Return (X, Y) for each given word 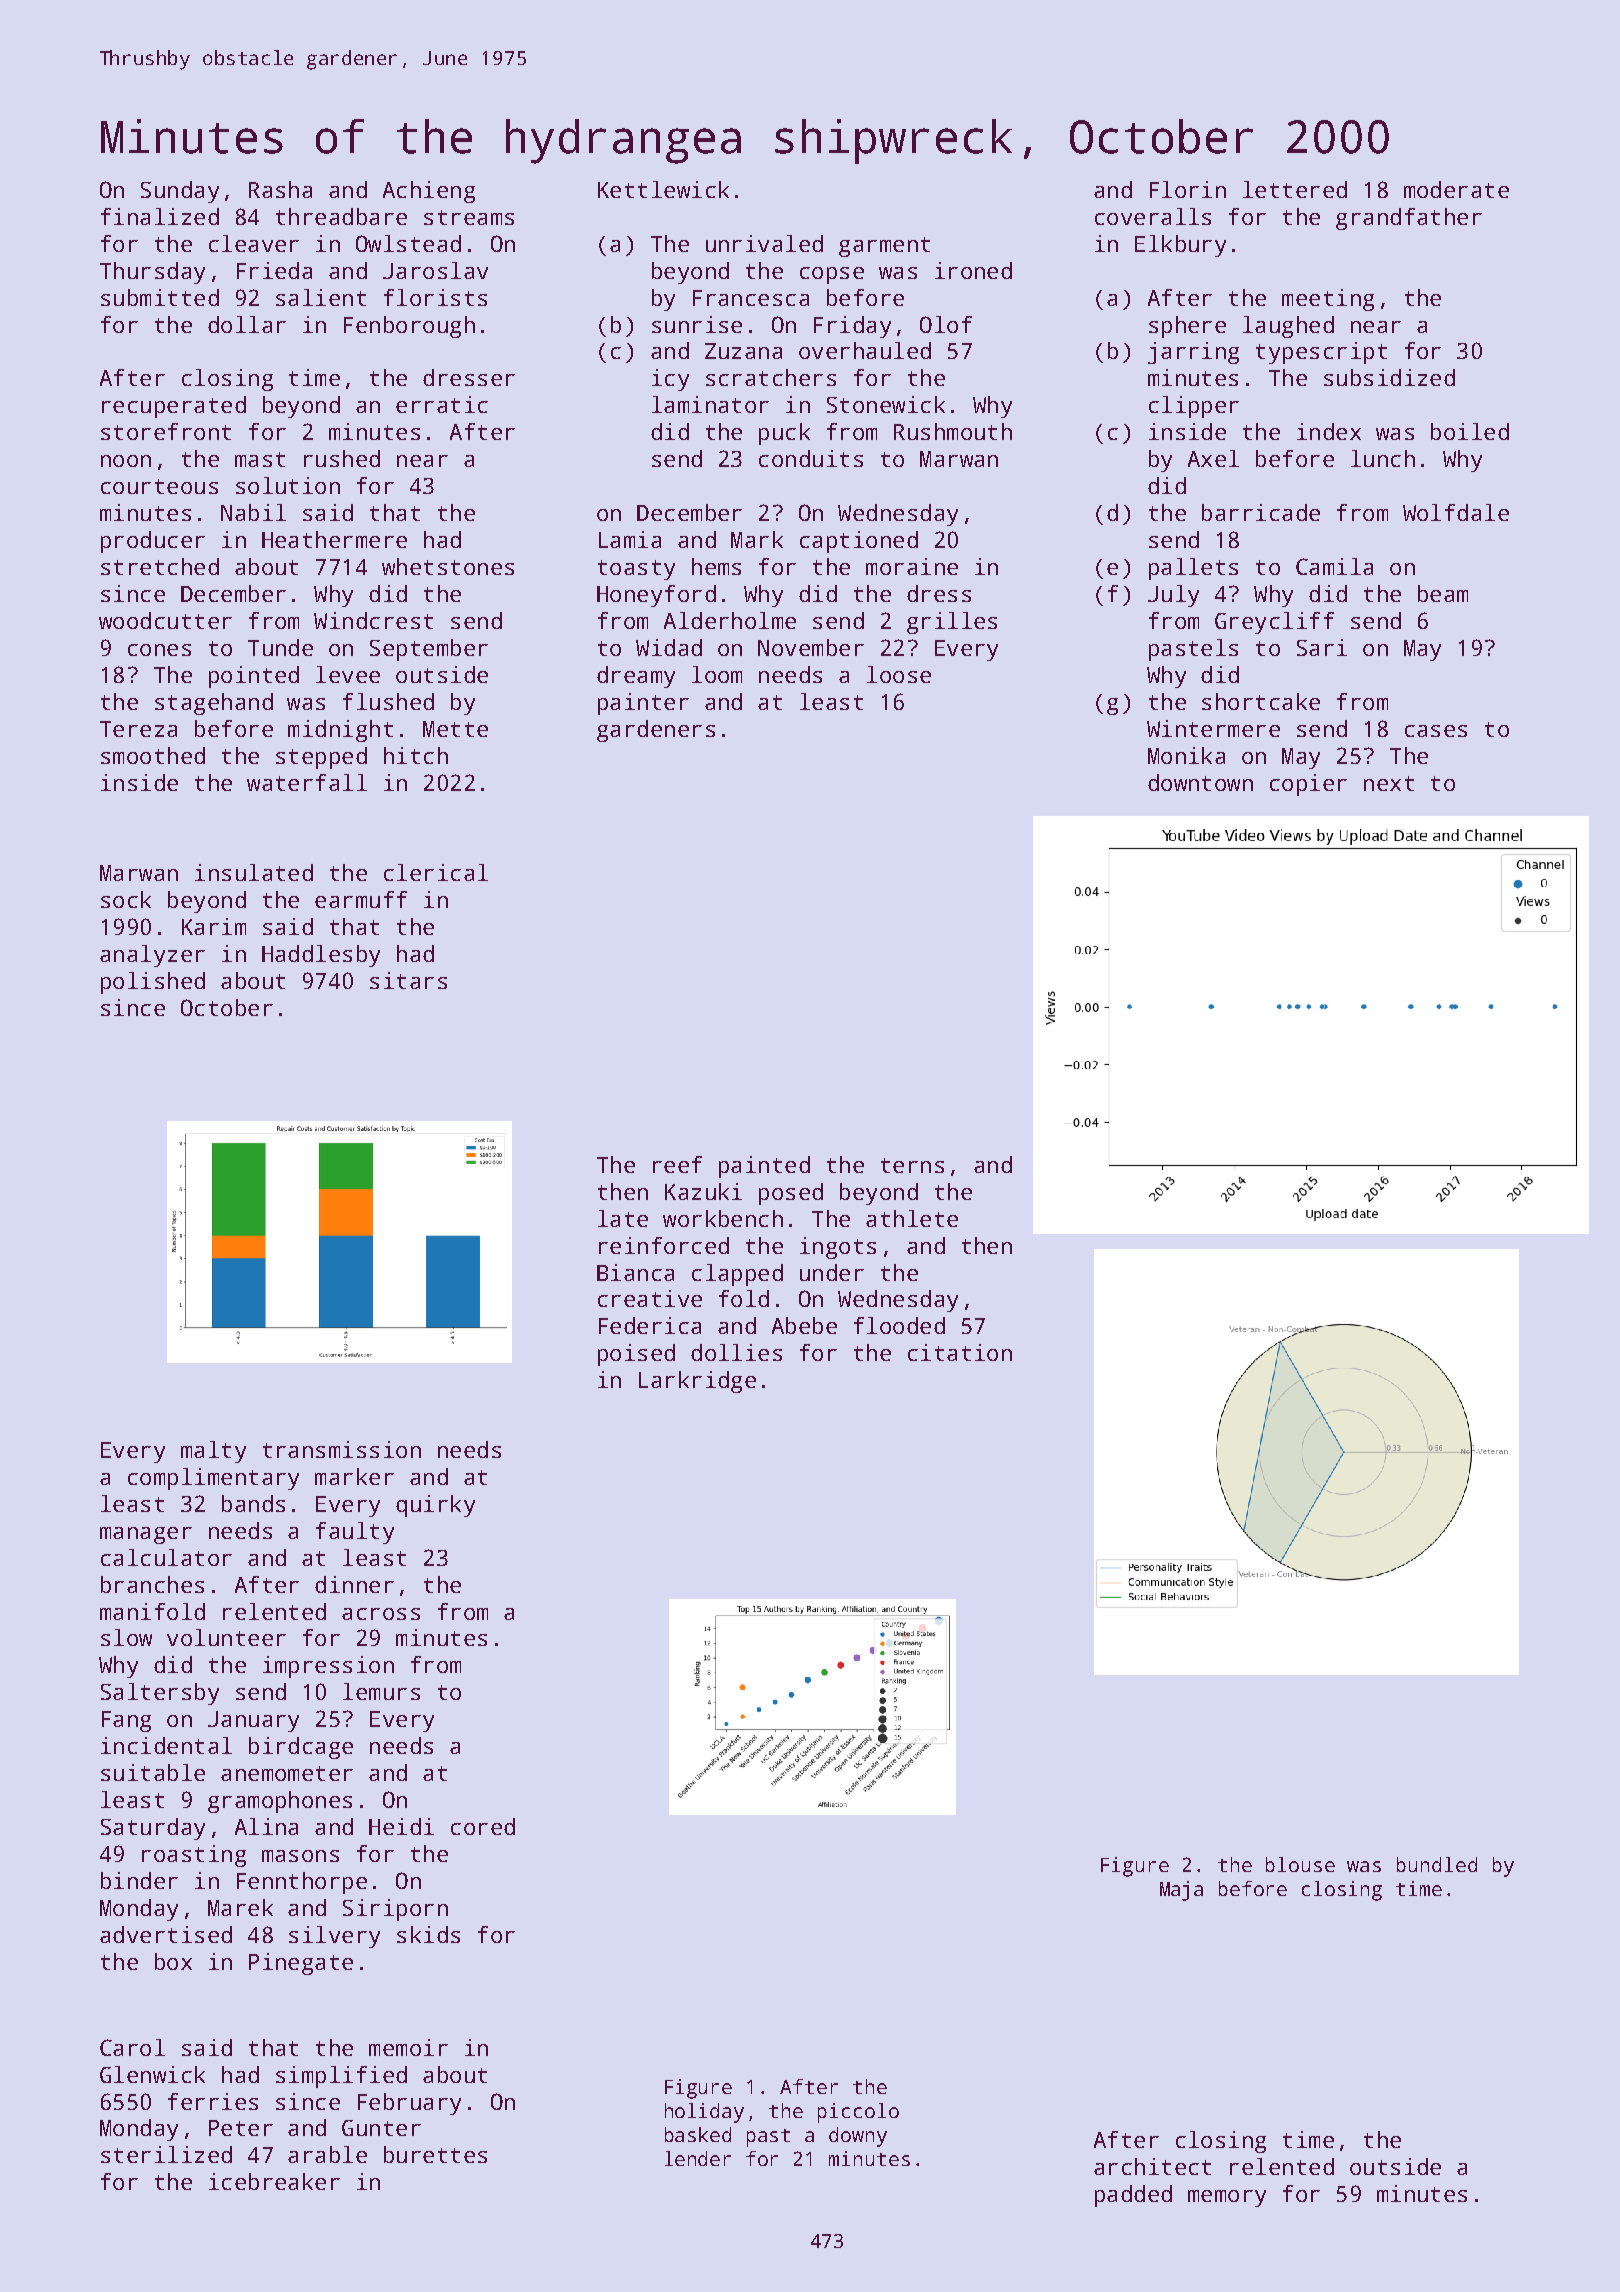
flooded (899, 1325)
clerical (436, 872)
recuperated (174, 407)
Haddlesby (321, 956)
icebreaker (274, 2181)
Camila (1334, 566)
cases (1436, 731)
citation (960, 1352)
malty (213, 1452)
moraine (912, 566)
